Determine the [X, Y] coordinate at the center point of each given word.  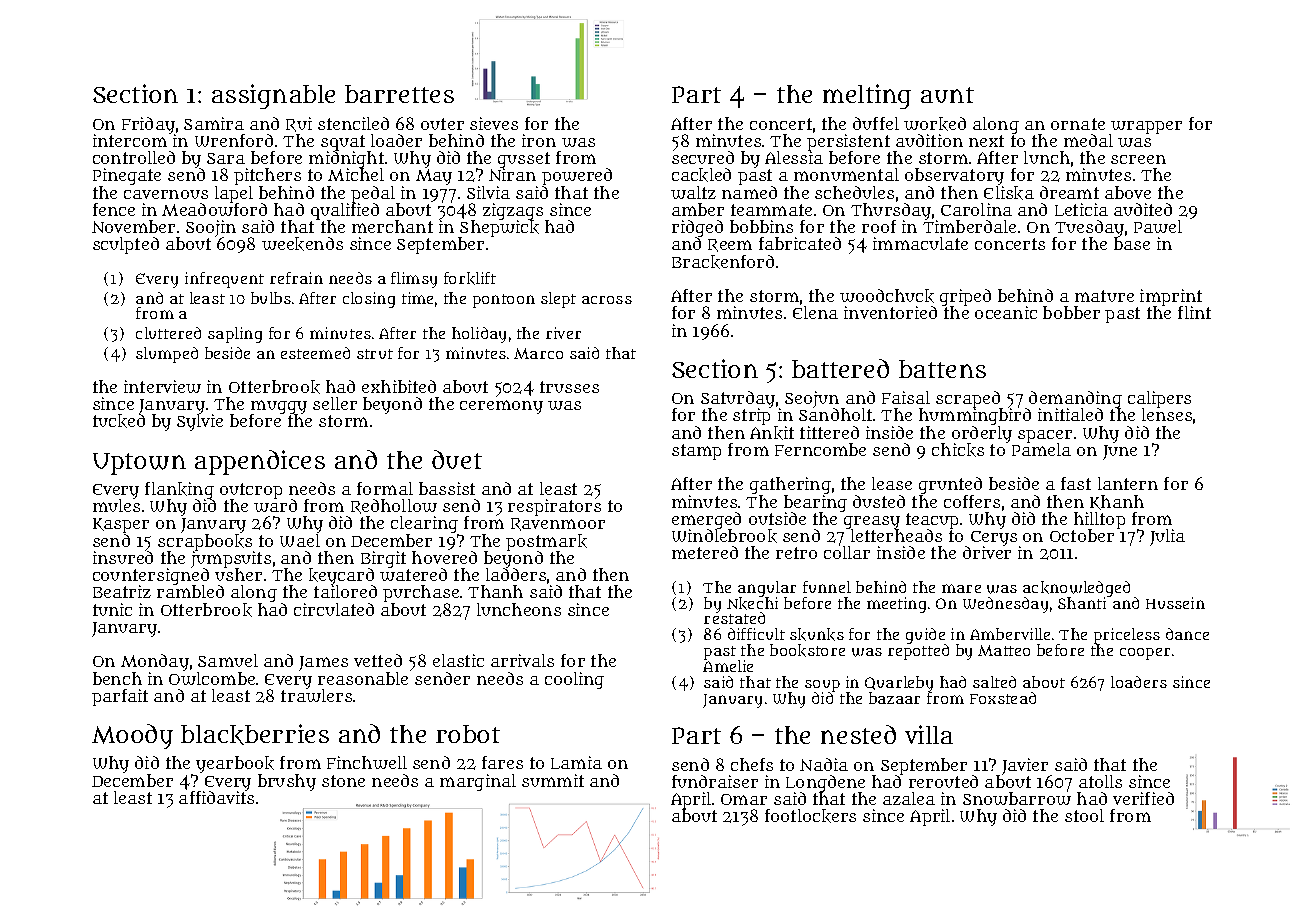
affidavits [216, 797]
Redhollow [394, 506]
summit [553, 780]
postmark [546, 542]
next [986, 141]
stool [1084, 815]
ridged [697, 229]
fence [114, 209]
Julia [1167, 537]
